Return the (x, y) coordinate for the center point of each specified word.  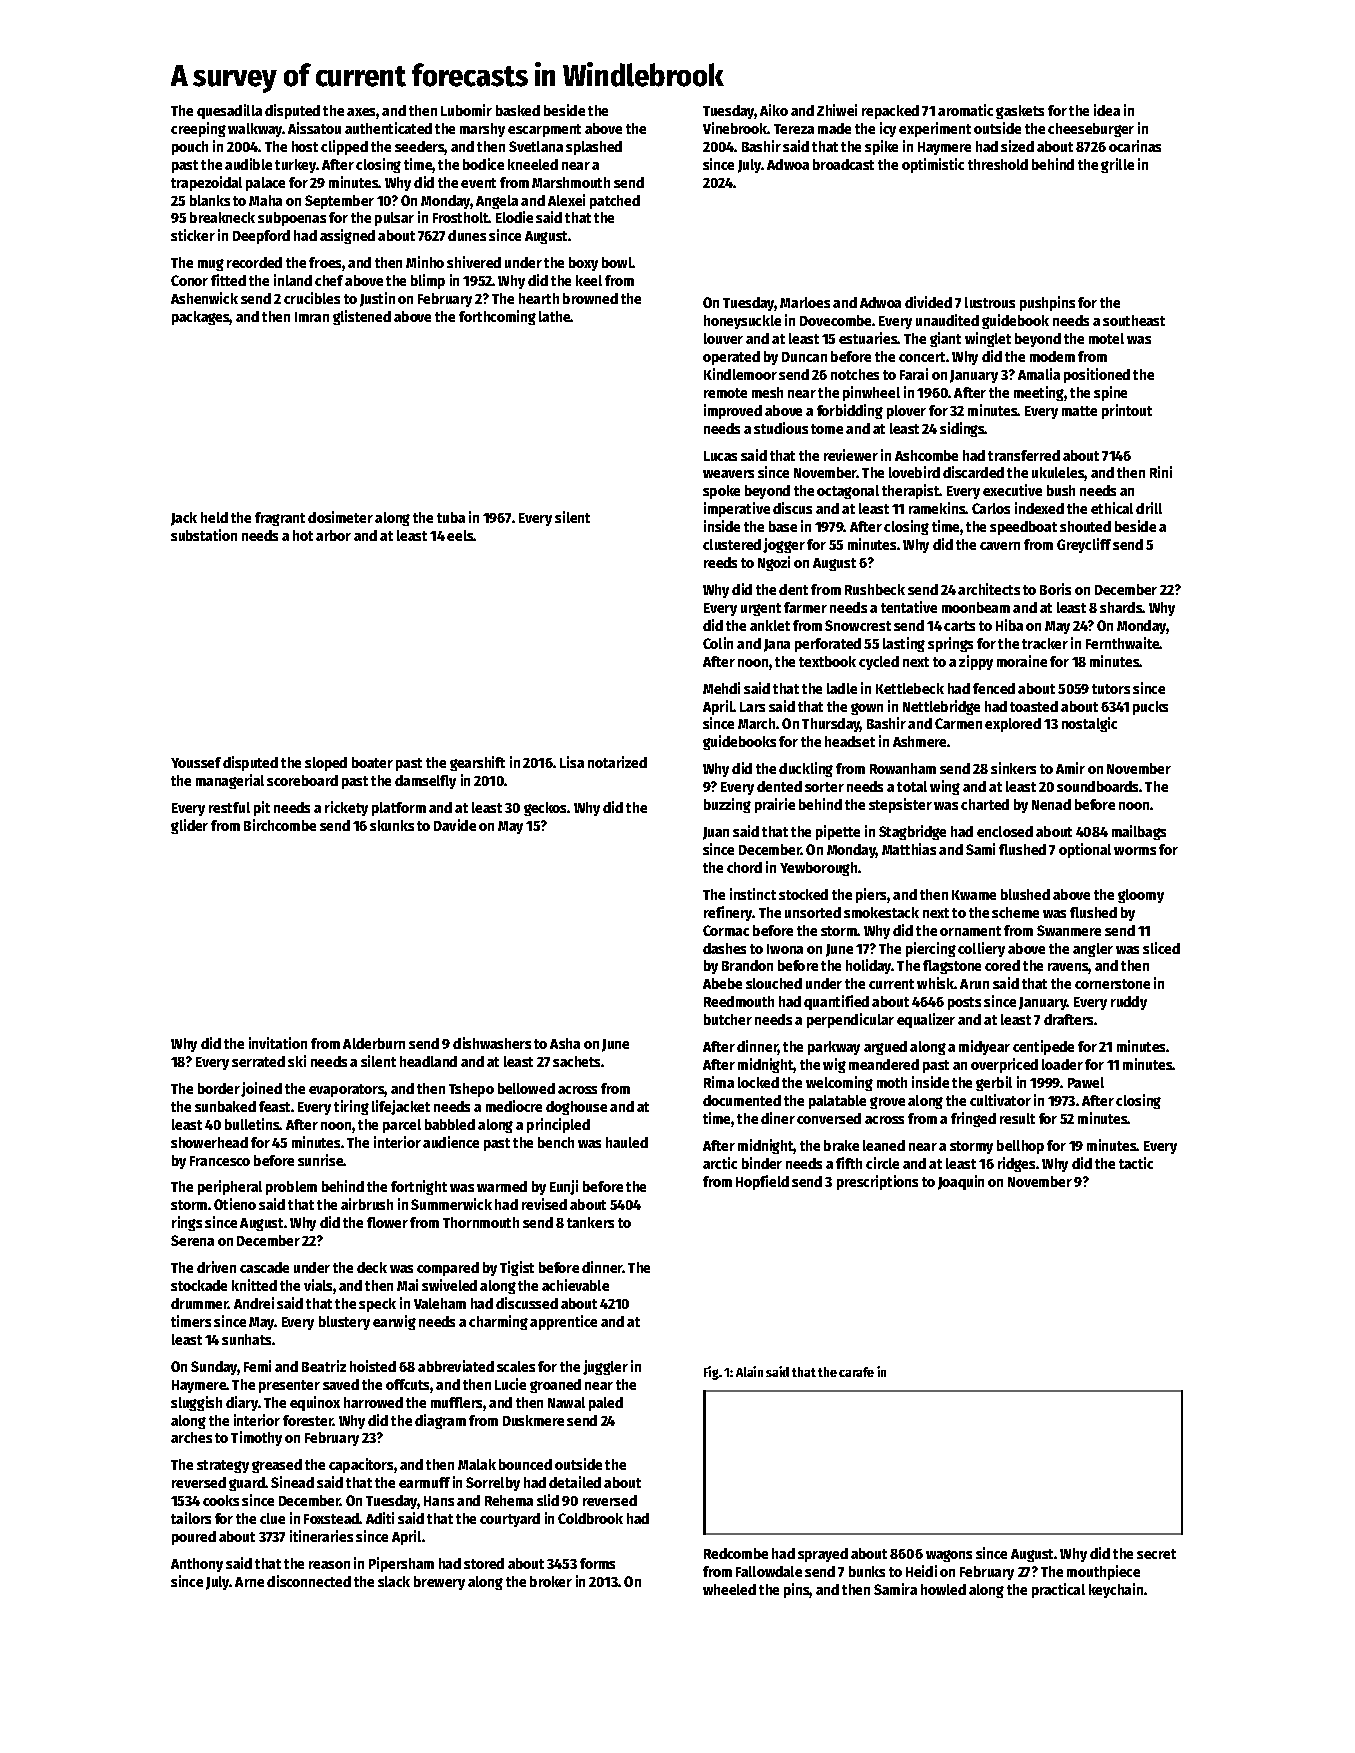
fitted (228, 280)
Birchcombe (280, 825)
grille (1117, 165)
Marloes (805, 302)
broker (551, 1581)
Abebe (722, 983)
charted (985, 804)
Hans (439, 1501)
